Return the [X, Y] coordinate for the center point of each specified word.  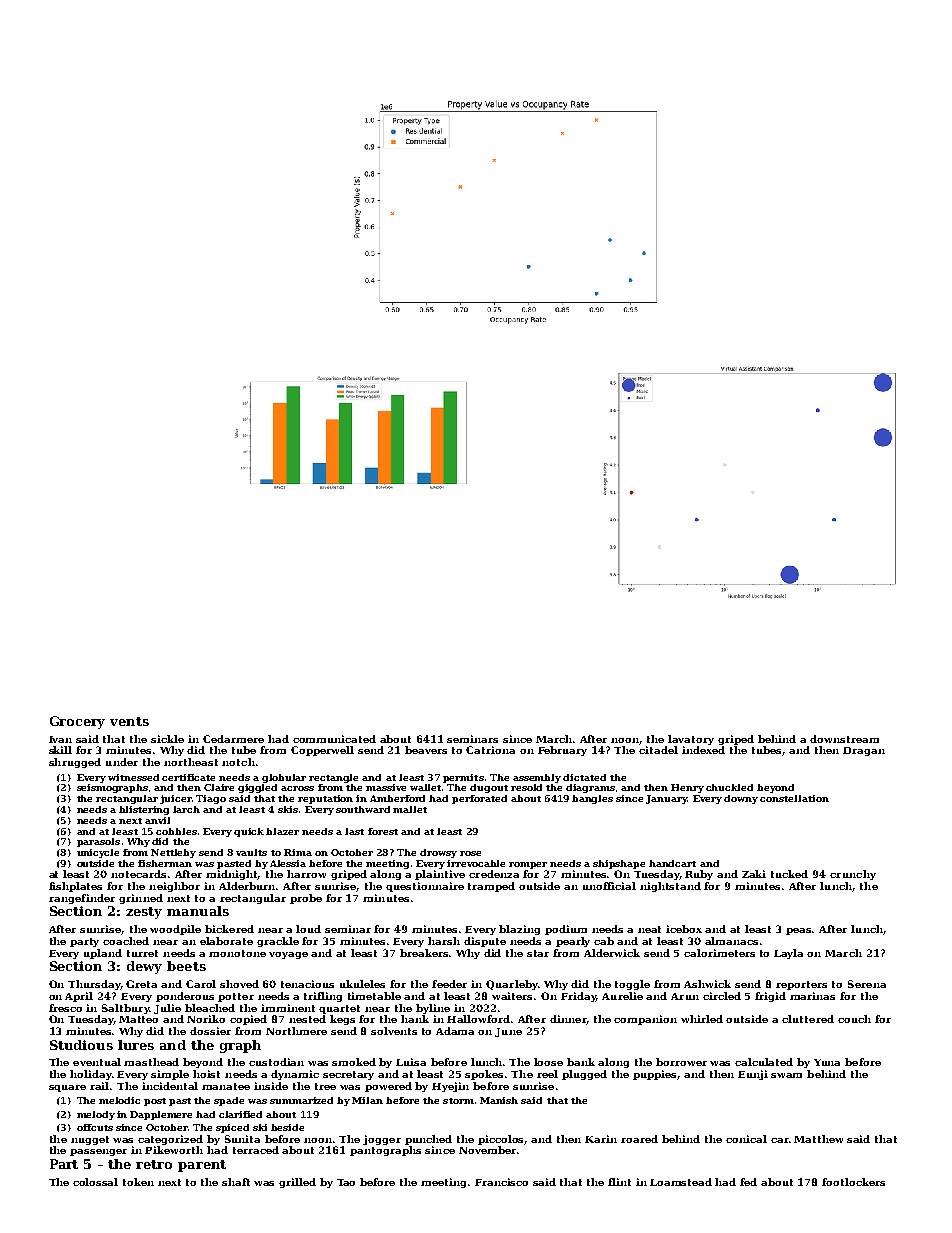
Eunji [753, 1075]
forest [383, 831]
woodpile [175, 930]
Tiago [211, 799]
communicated [334, 739]
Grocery [77, 722]
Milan [367, 1100]
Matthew [818, 1139]
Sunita [242, 1139]
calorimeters [719, 953]
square [67, 1088]
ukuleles [362, 984]
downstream [844, 739]
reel [547, 1074]
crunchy [853, 875]
